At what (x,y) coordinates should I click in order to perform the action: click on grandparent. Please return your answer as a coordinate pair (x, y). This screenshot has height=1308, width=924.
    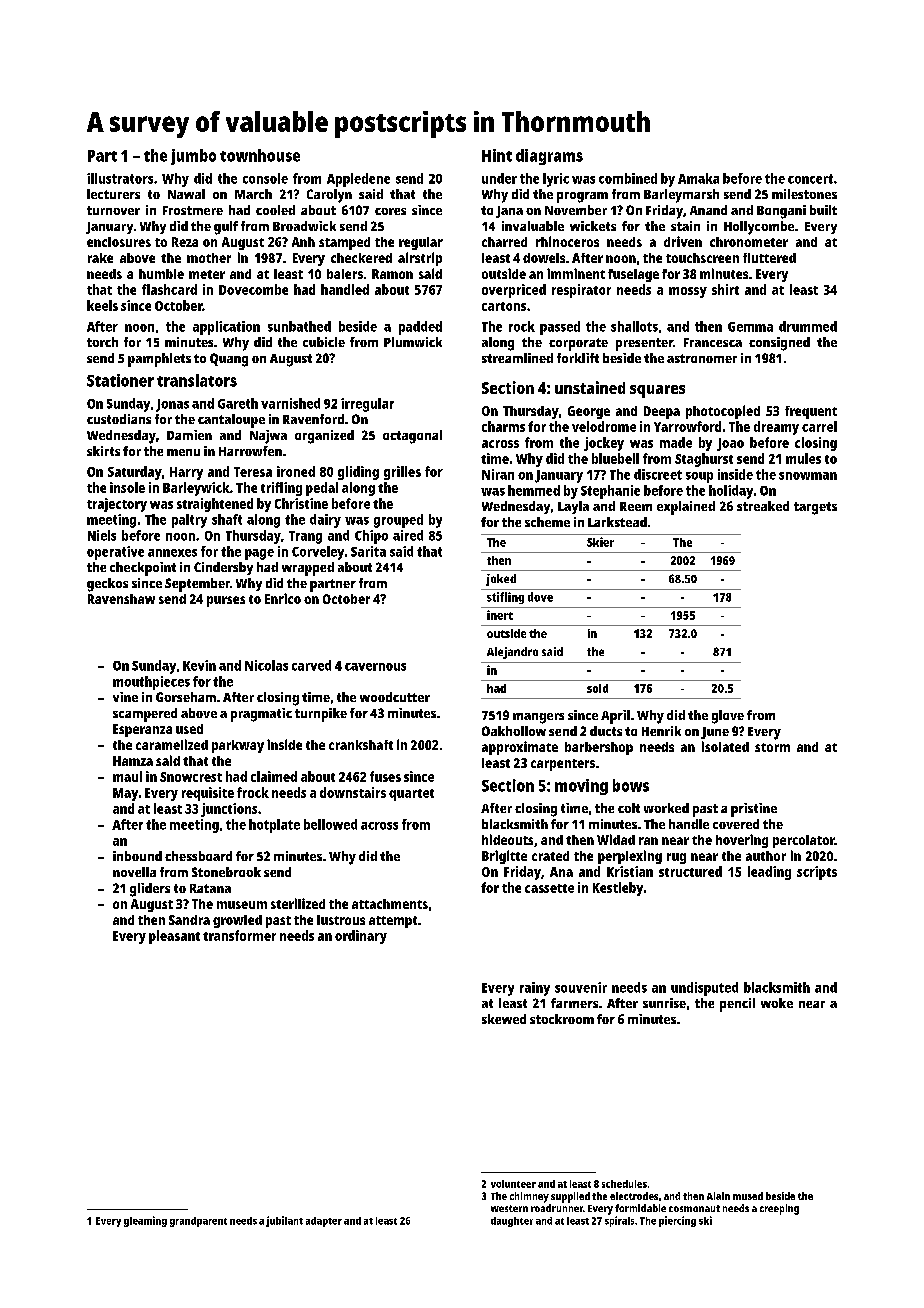
    Looking at the image, I should click on (198, 1222).
